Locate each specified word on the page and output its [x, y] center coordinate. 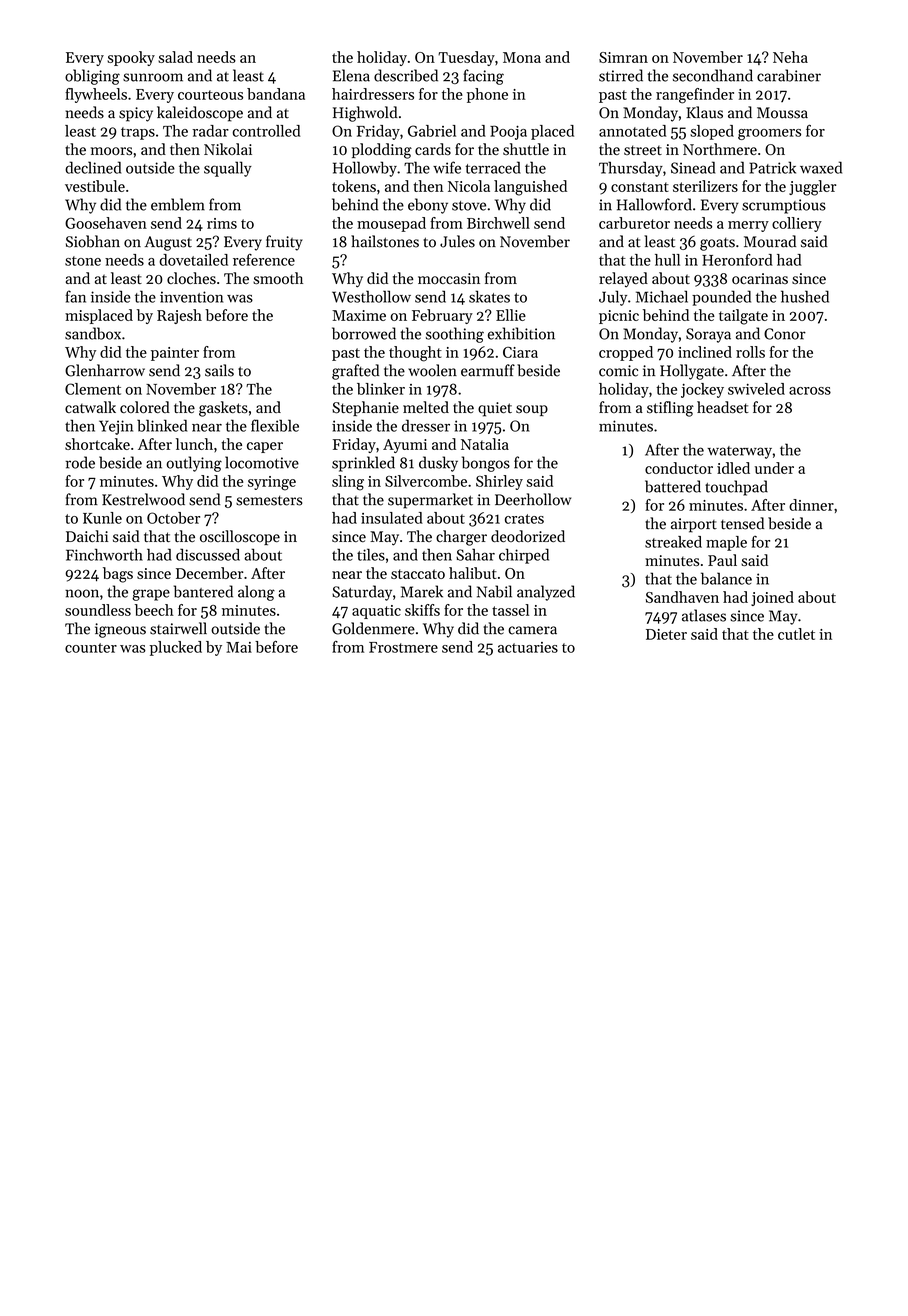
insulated [392, 518]
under [774, 468]
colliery [797, 224]
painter [175, 354]
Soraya [708, 335]
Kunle [102, 518]
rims [222, 223]
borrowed [364, 333]
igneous [120, 630]
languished [530, 188]
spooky [131, 58]
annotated [632, 131]
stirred [621, 75]
